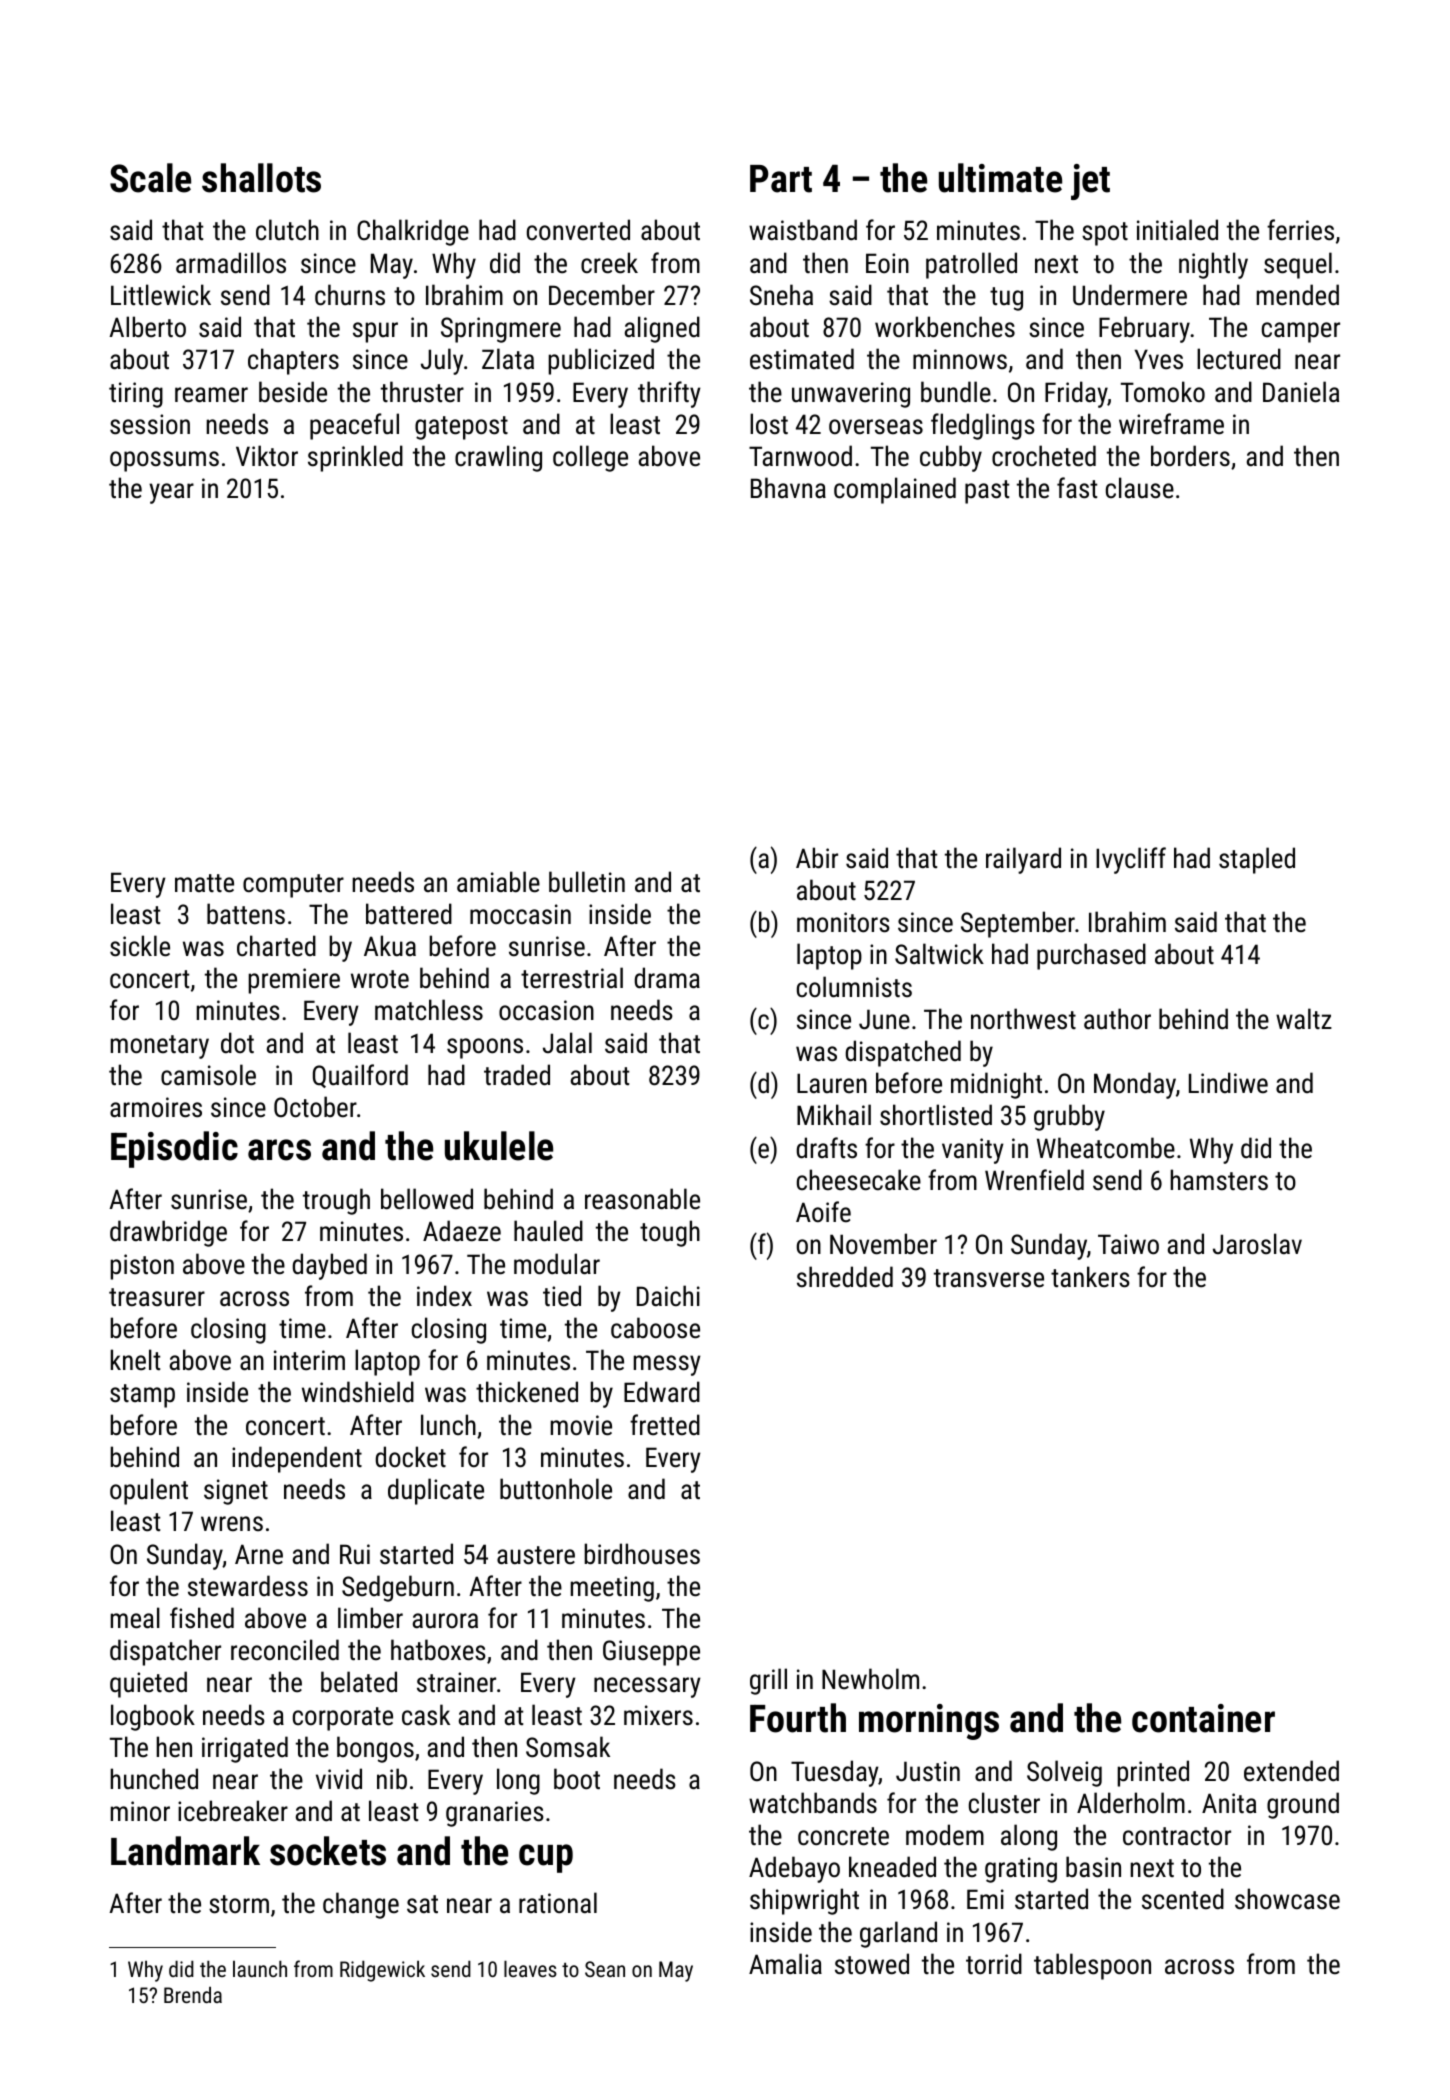 The height and width of the page is (2100, 1450). I want to click on Daniela, so click(1301, 392).
